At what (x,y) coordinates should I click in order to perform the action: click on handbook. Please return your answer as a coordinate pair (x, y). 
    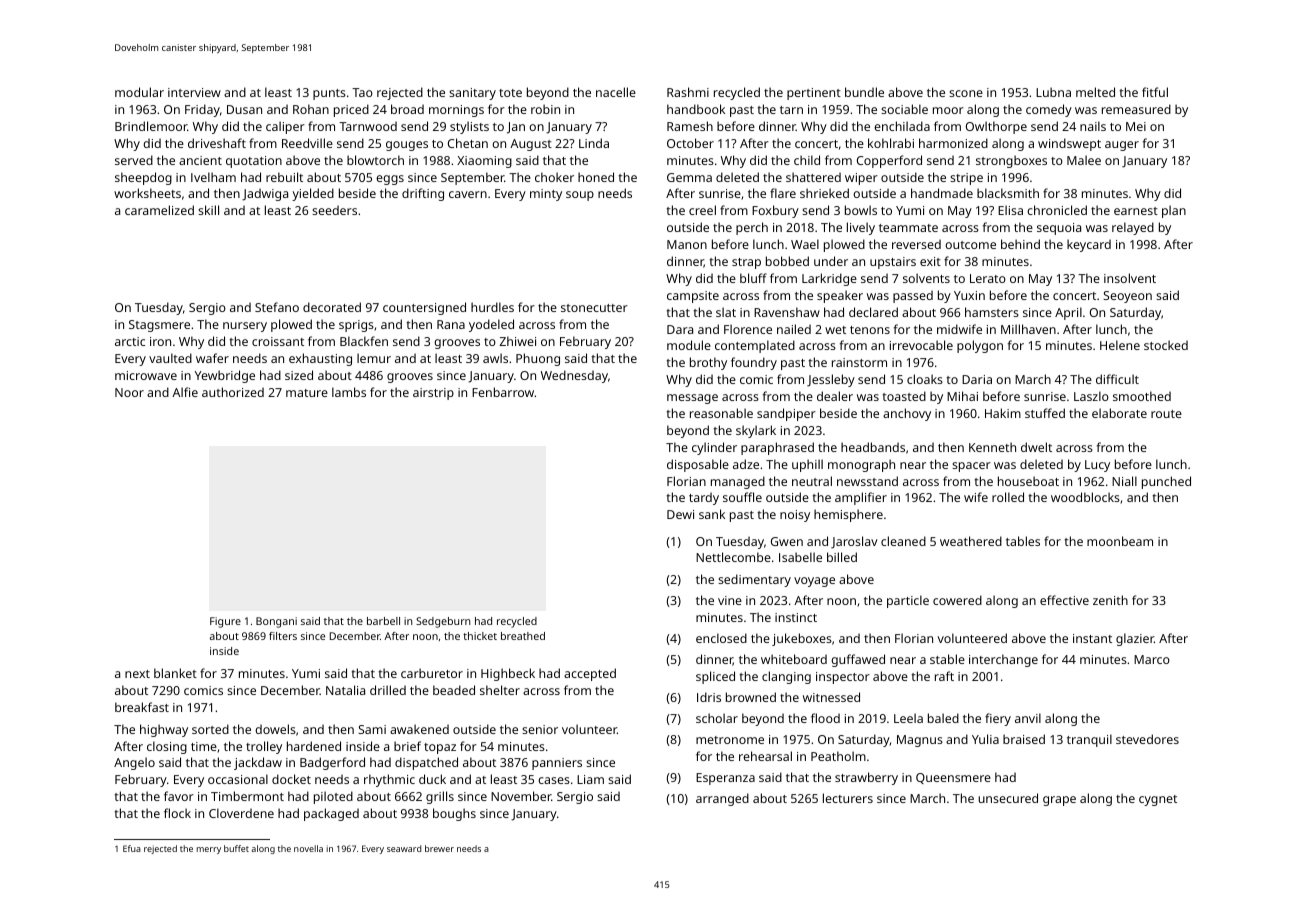
    Looking at the image, I should click on (696, 109).
